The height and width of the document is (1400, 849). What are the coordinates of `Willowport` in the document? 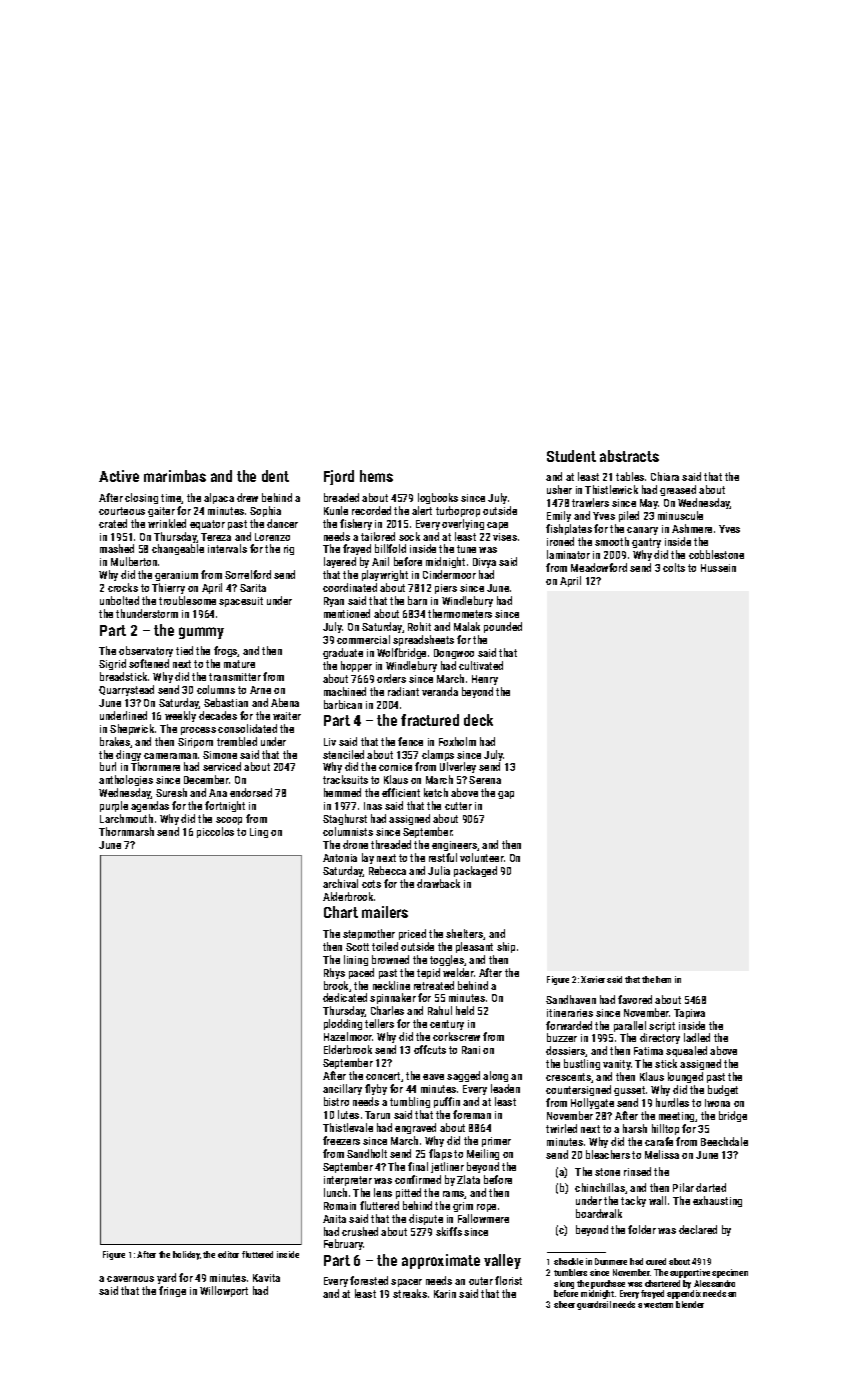 It's located at (224, 1291).
